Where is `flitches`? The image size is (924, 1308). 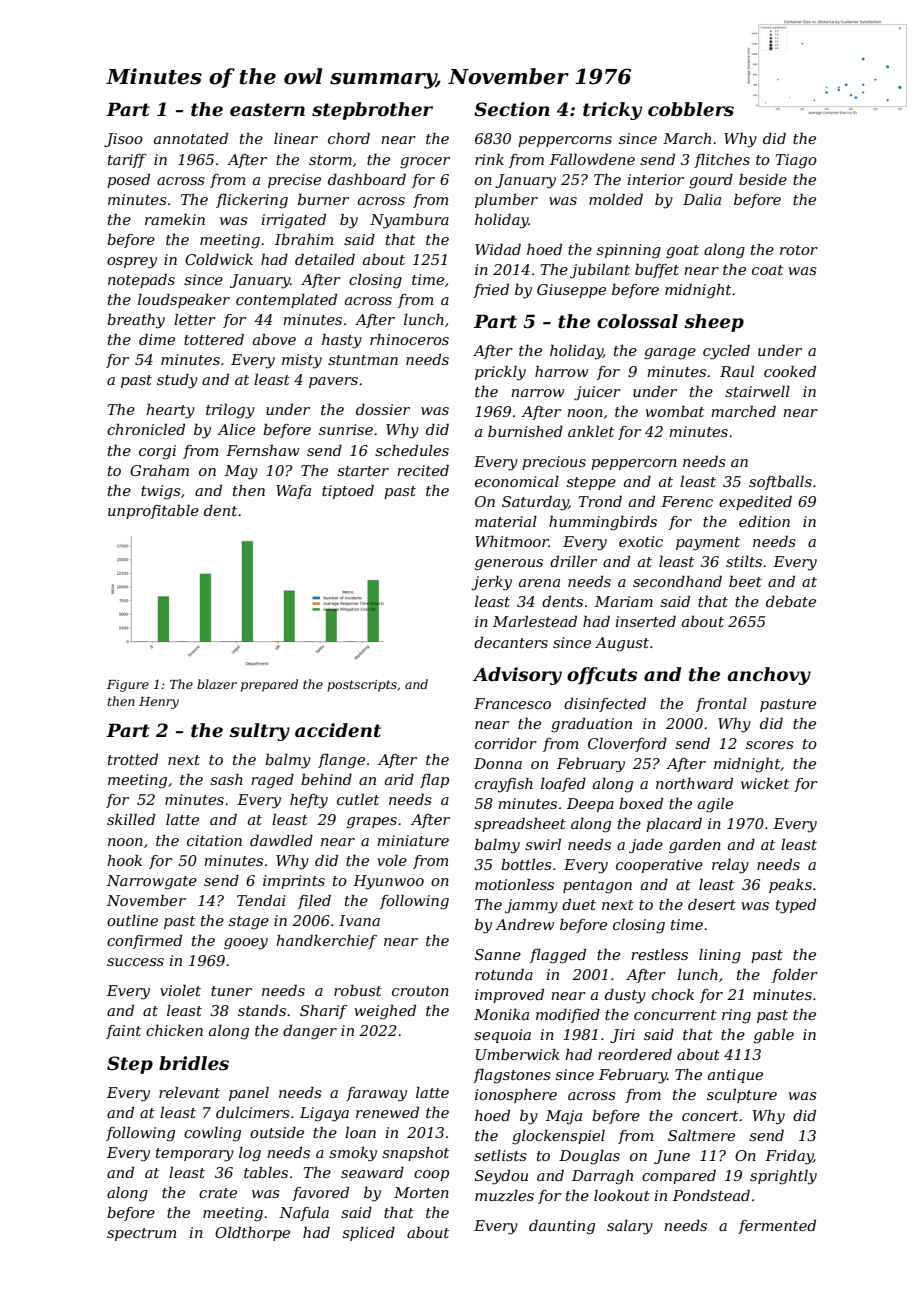 flitches is located at coordinates (722, 160).
